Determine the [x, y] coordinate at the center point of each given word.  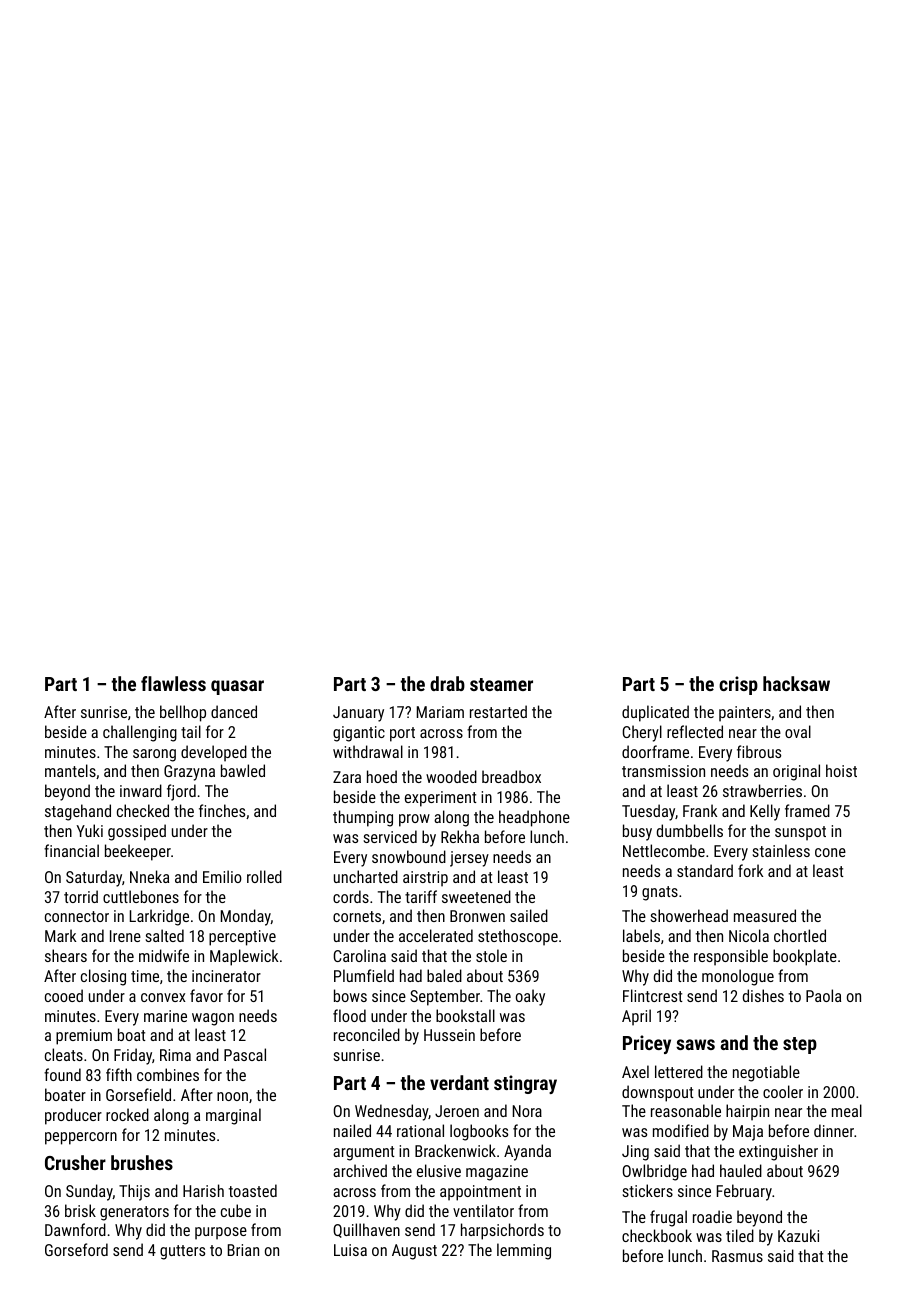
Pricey [647, 1044]
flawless [173, 683]
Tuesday [648, 812]
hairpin [747, 1112]
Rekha [460, 836]
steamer [501, 684]
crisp [738, 685]
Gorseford [76, 1249]
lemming [524, 1251]
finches [222, 810]
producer [73, 1116]
